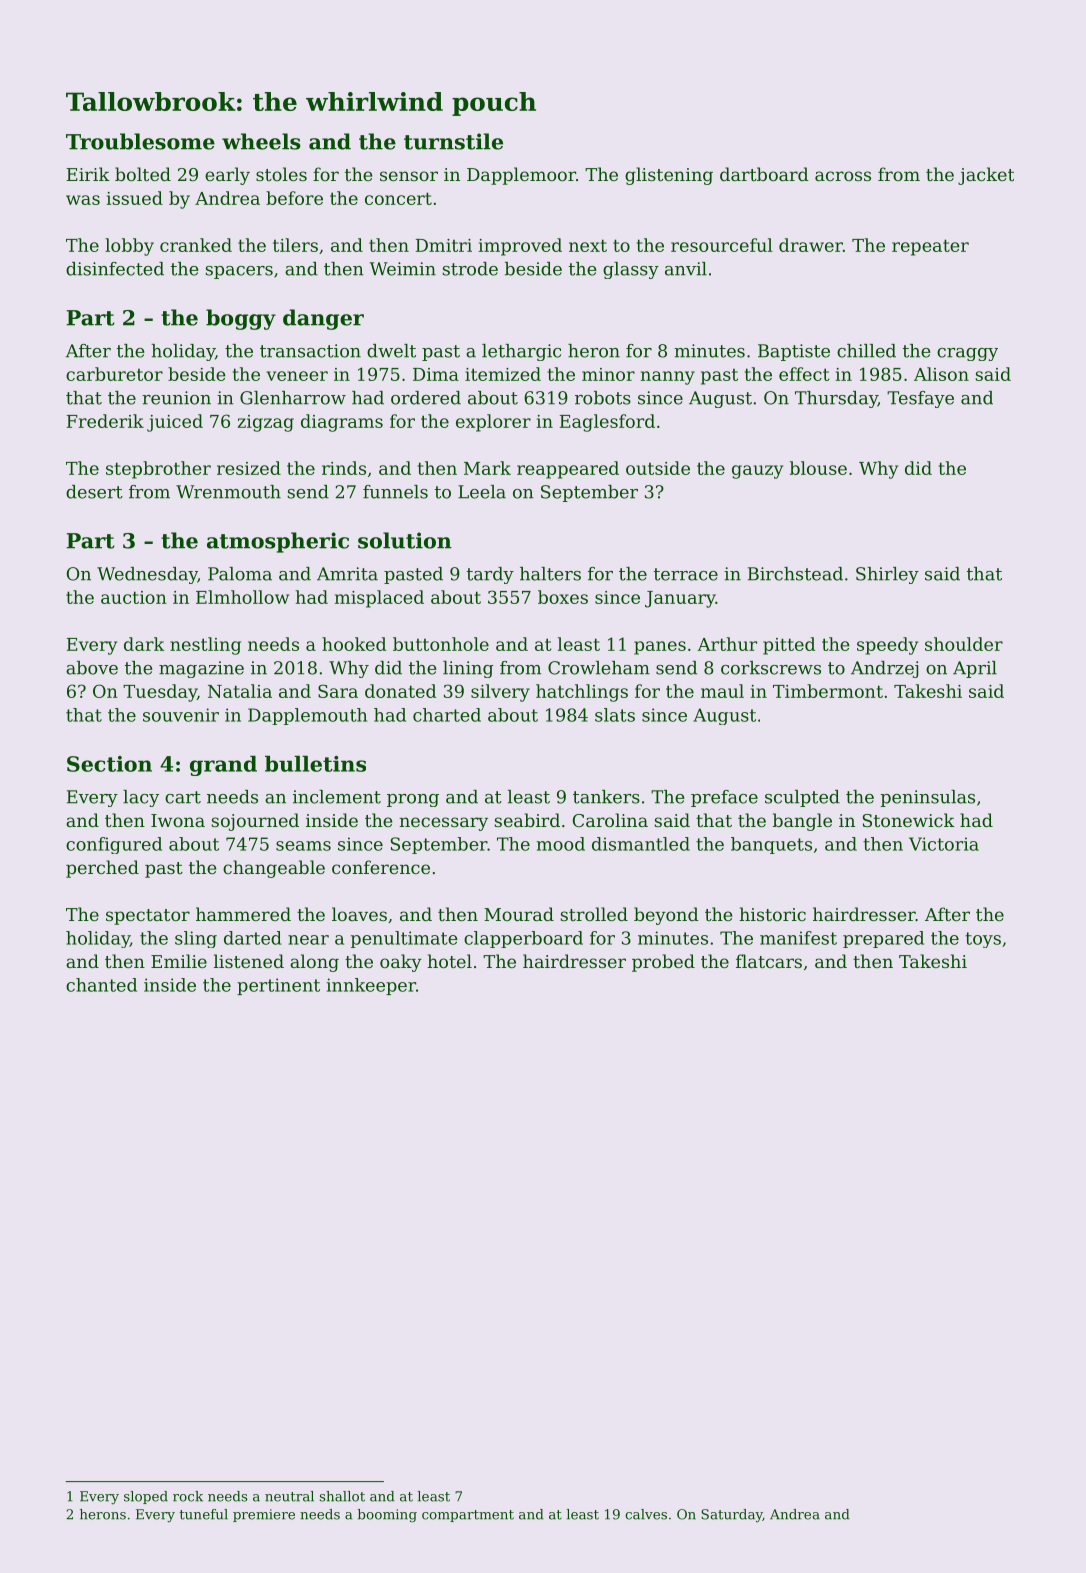  Describe the element at coordinates (669, 176) in the screenshot. I see `glistening` at that location.
